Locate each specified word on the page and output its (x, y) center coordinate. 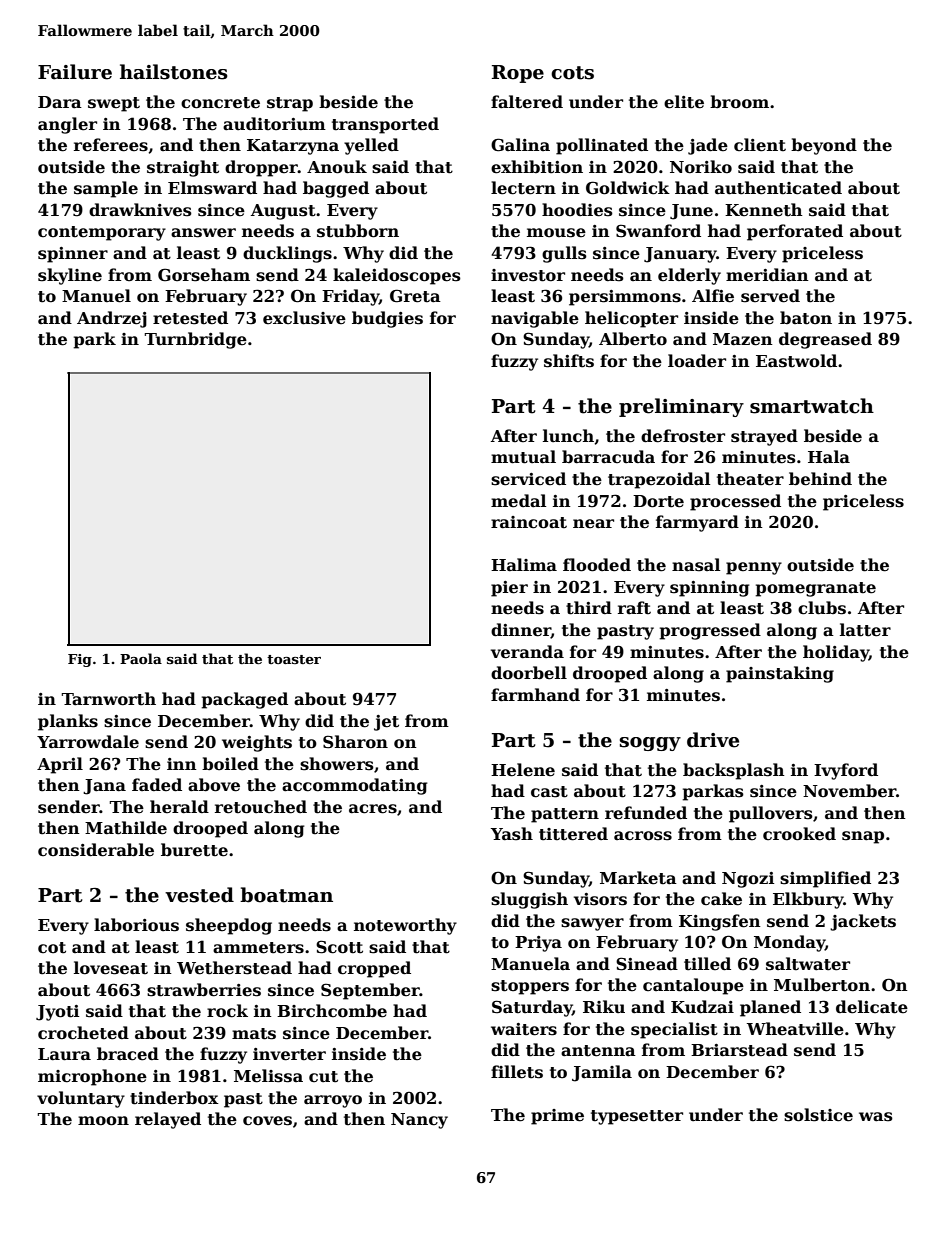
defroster (683, 436)
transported (385, 125)
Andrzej (112, 319)
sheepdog (229, 926)
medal (518, 501)
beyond (824, 146)
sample (106, 189)
